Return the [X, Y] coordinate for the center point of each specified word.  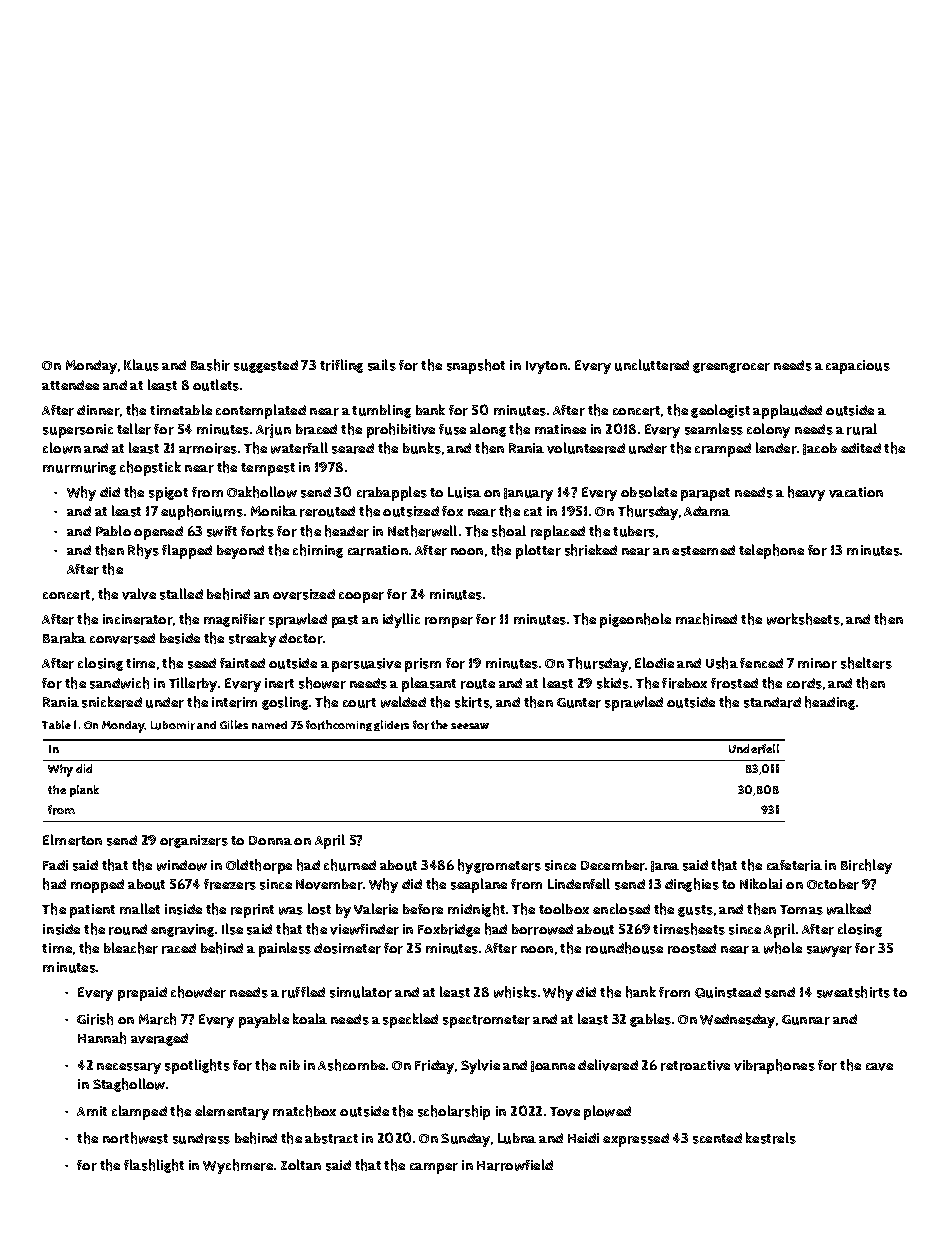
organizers [194, 841]
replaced [558, 532]
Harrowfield [515, 1165]
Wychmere [238, 1166]
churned [350, 865]
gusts [695, 911]
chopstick [150, 468]
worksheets [803, 619]
